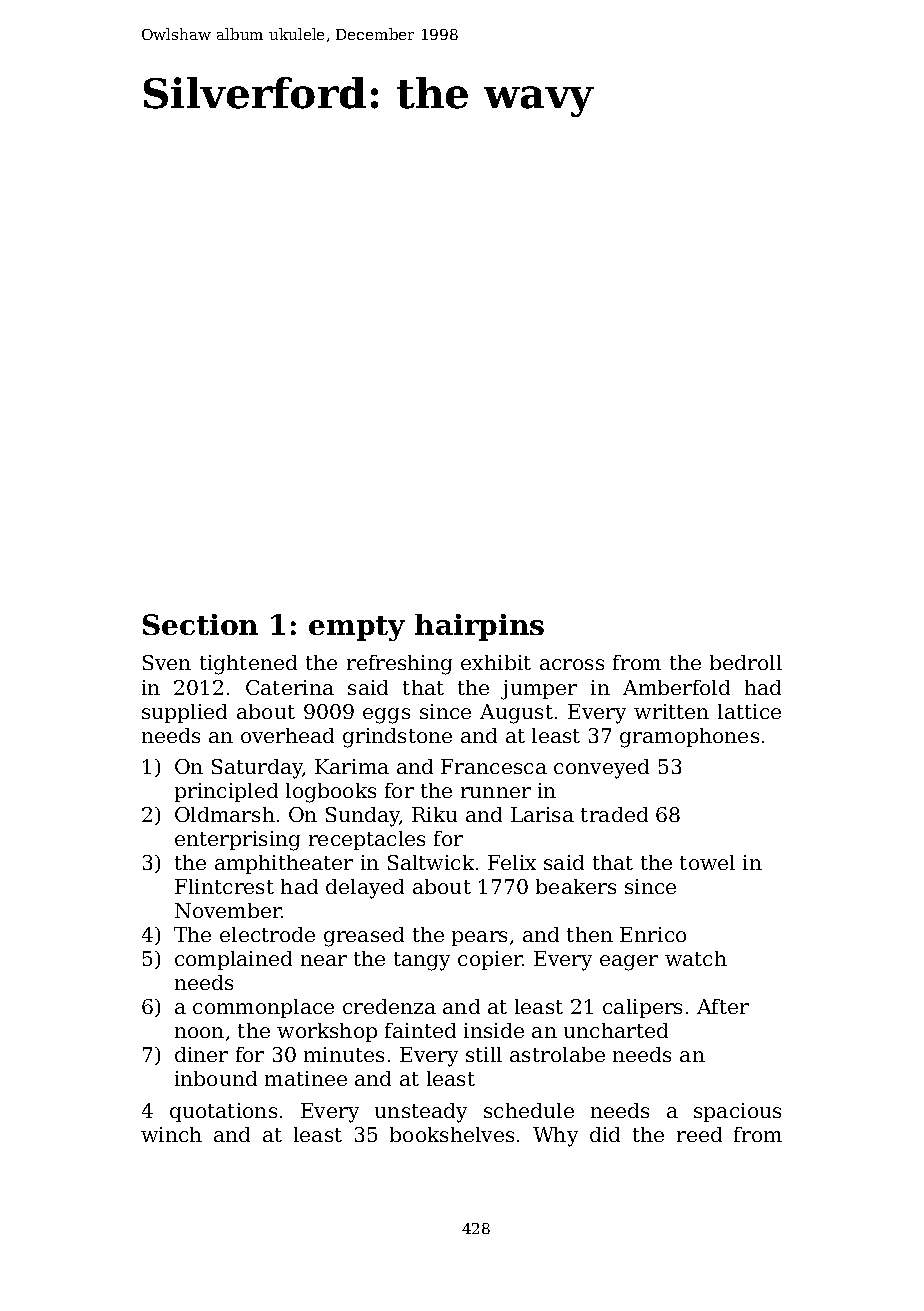 The height and width of the screenshot is (1311, 924). I want to click on towel, so click(707, 862).
